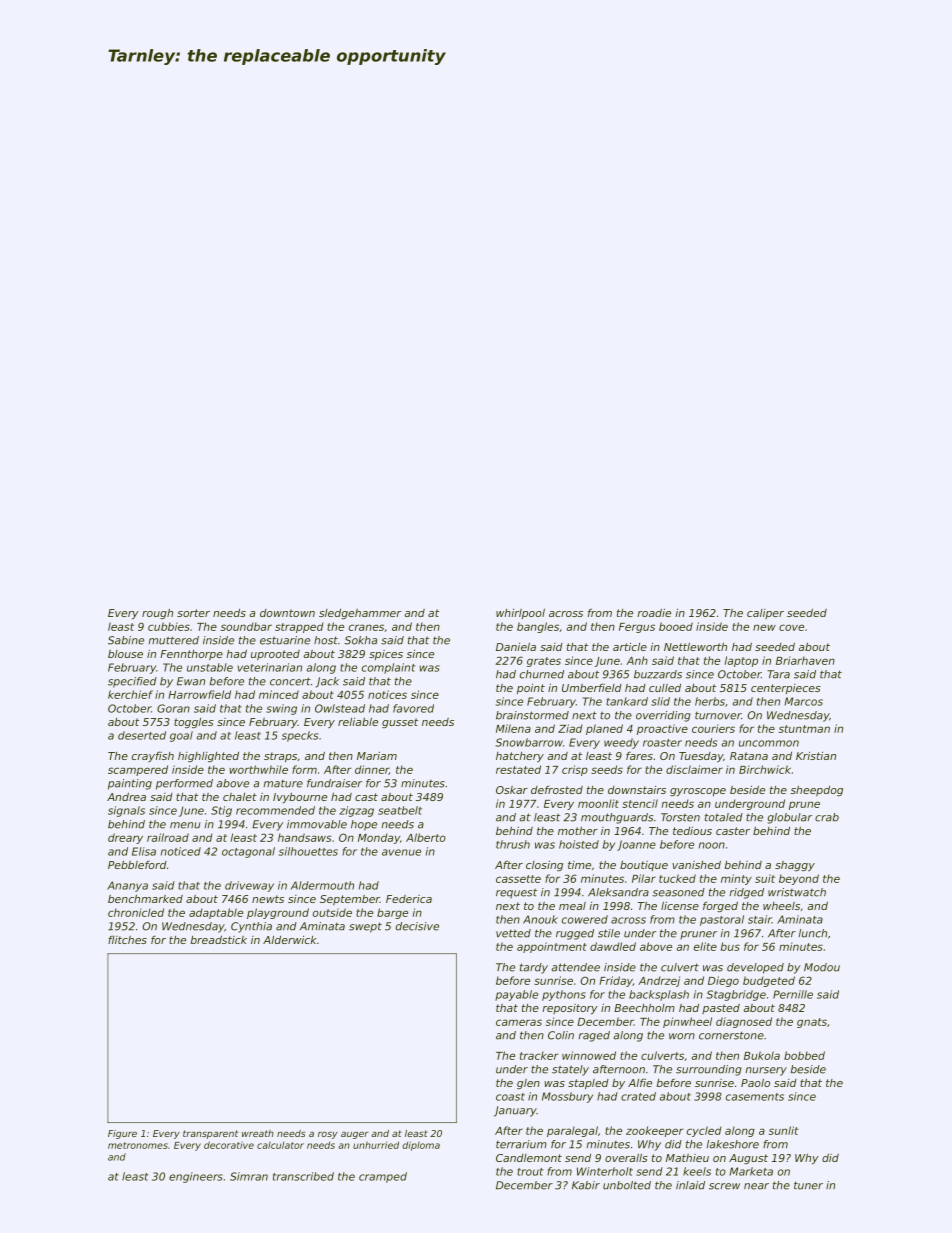  Describe the element at coordinates (654, 612) in the screenshot. I see `roadie` at that location.
